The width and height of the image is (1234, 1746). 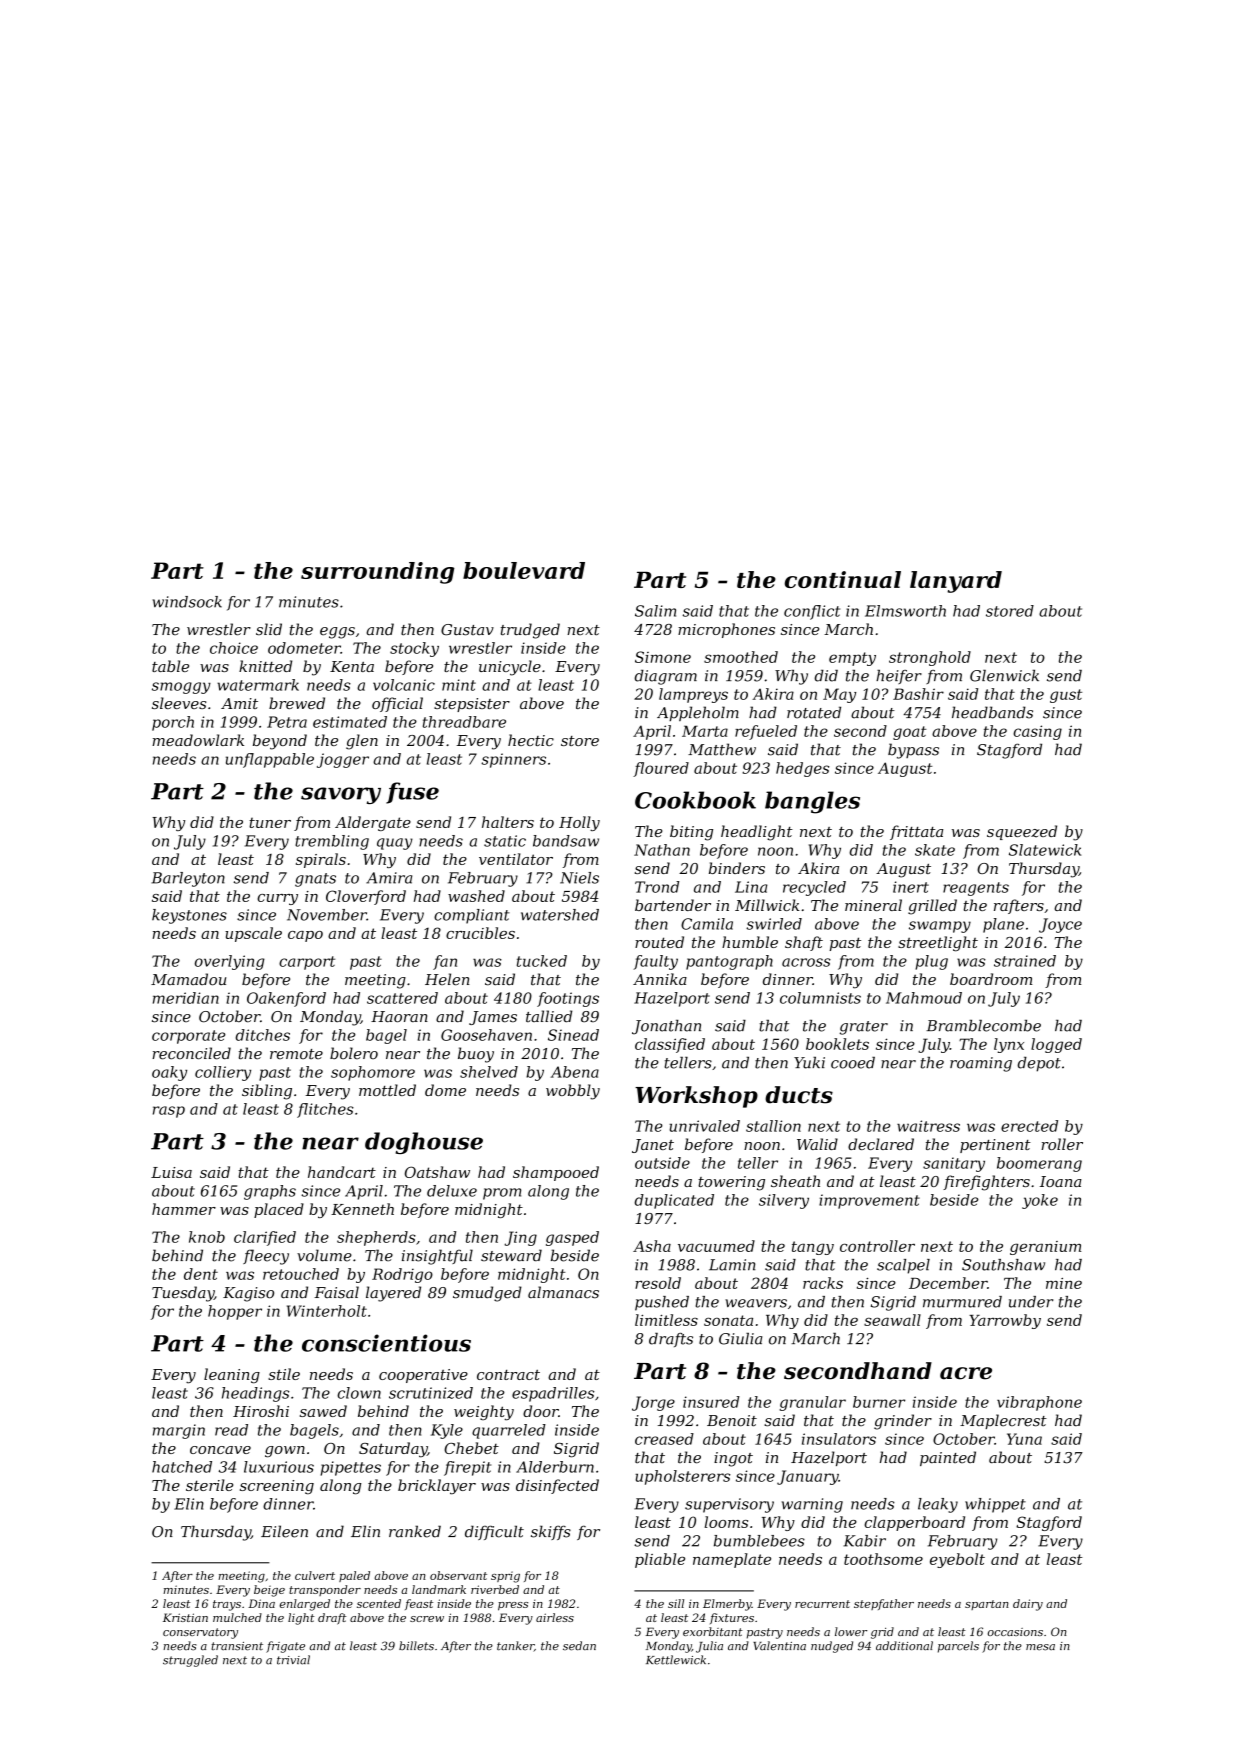 What do you see at coordinates (270, 1192) in the image?
I see `graphs` at bounding box center [270, 1192].
